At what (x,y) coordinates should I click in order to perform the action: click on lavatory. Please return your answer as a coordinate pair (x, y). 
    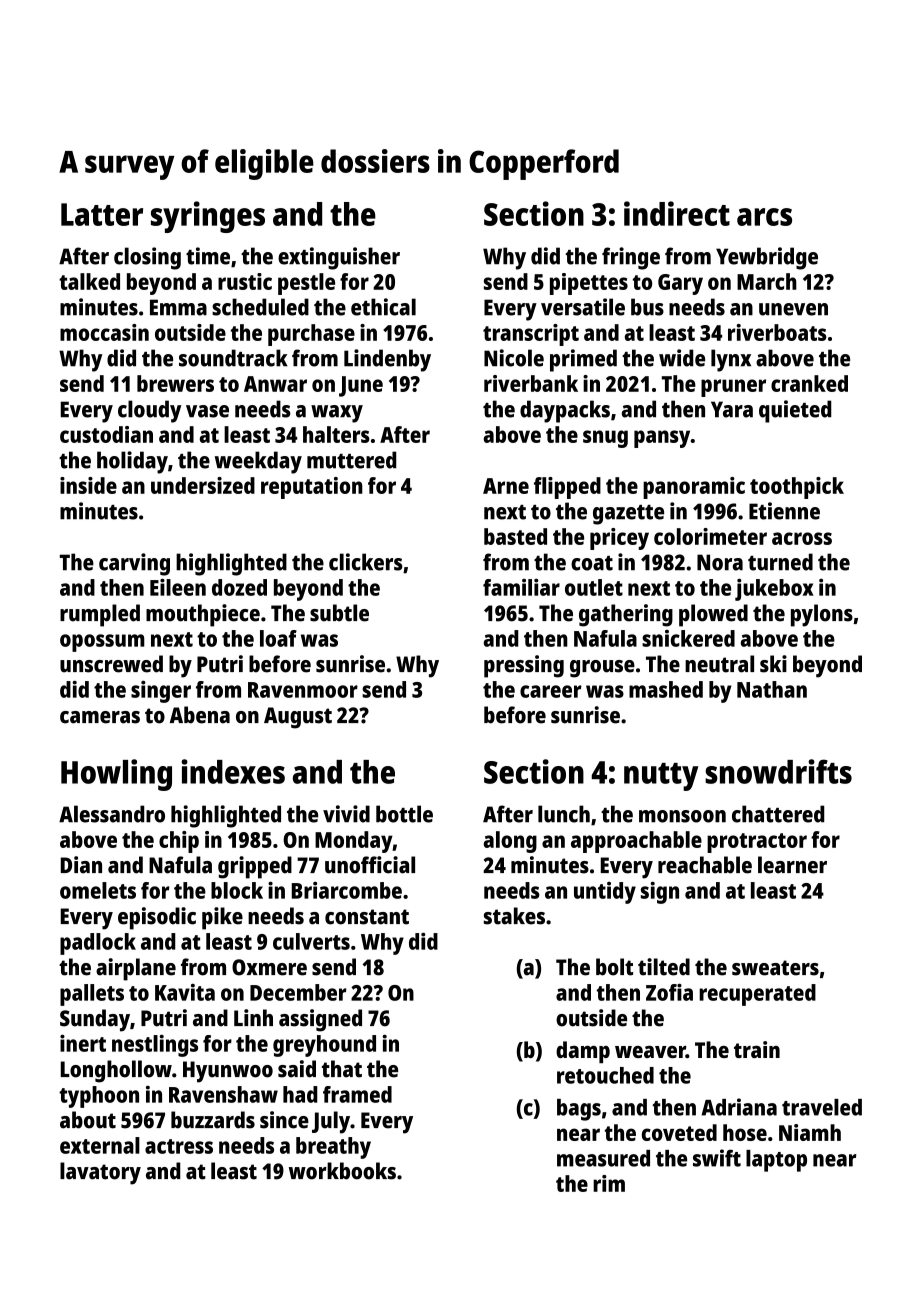
    Looking at the image, I should click on (100, 1173).
